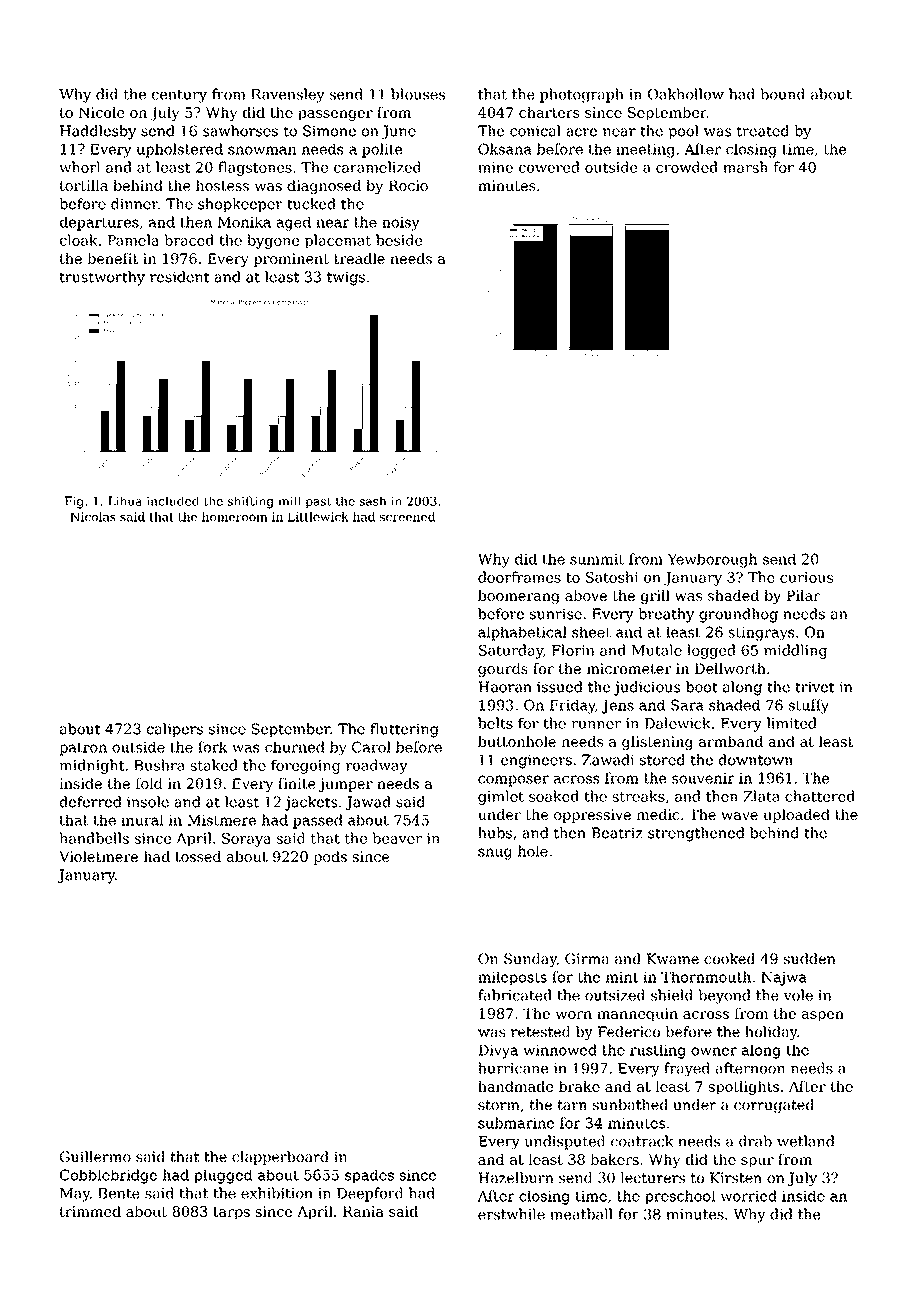  I want to click on uploaded, so click(797, 816).
